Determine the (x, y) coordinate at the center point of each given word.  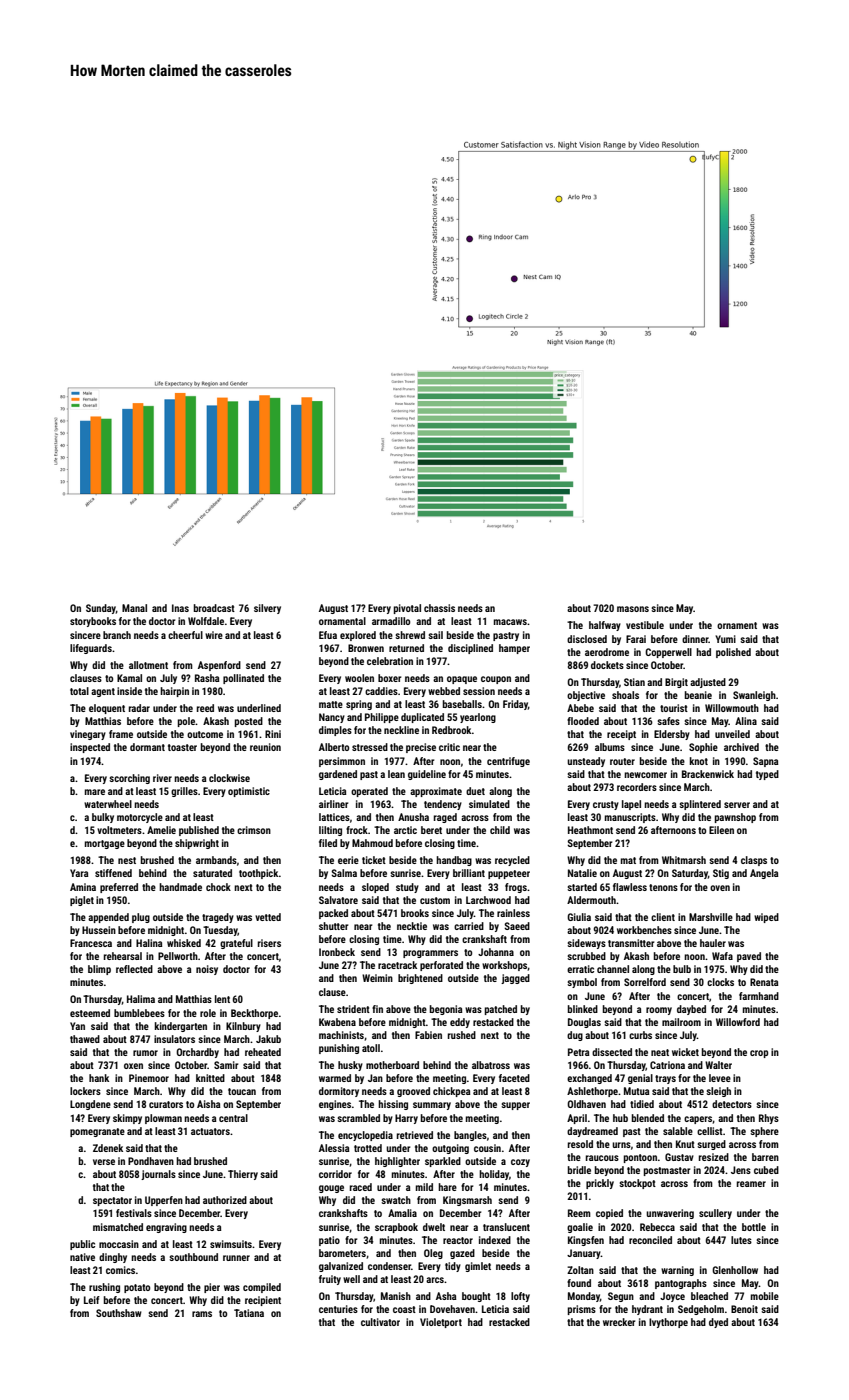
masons (633, 609)
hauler (713, 943)
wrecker (619, 1322)
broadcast (214, 608)
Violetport (441, 1323)
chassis (439, 608)
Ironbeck (337, 952)
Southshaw (119, 1313)
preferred (119, 888)
